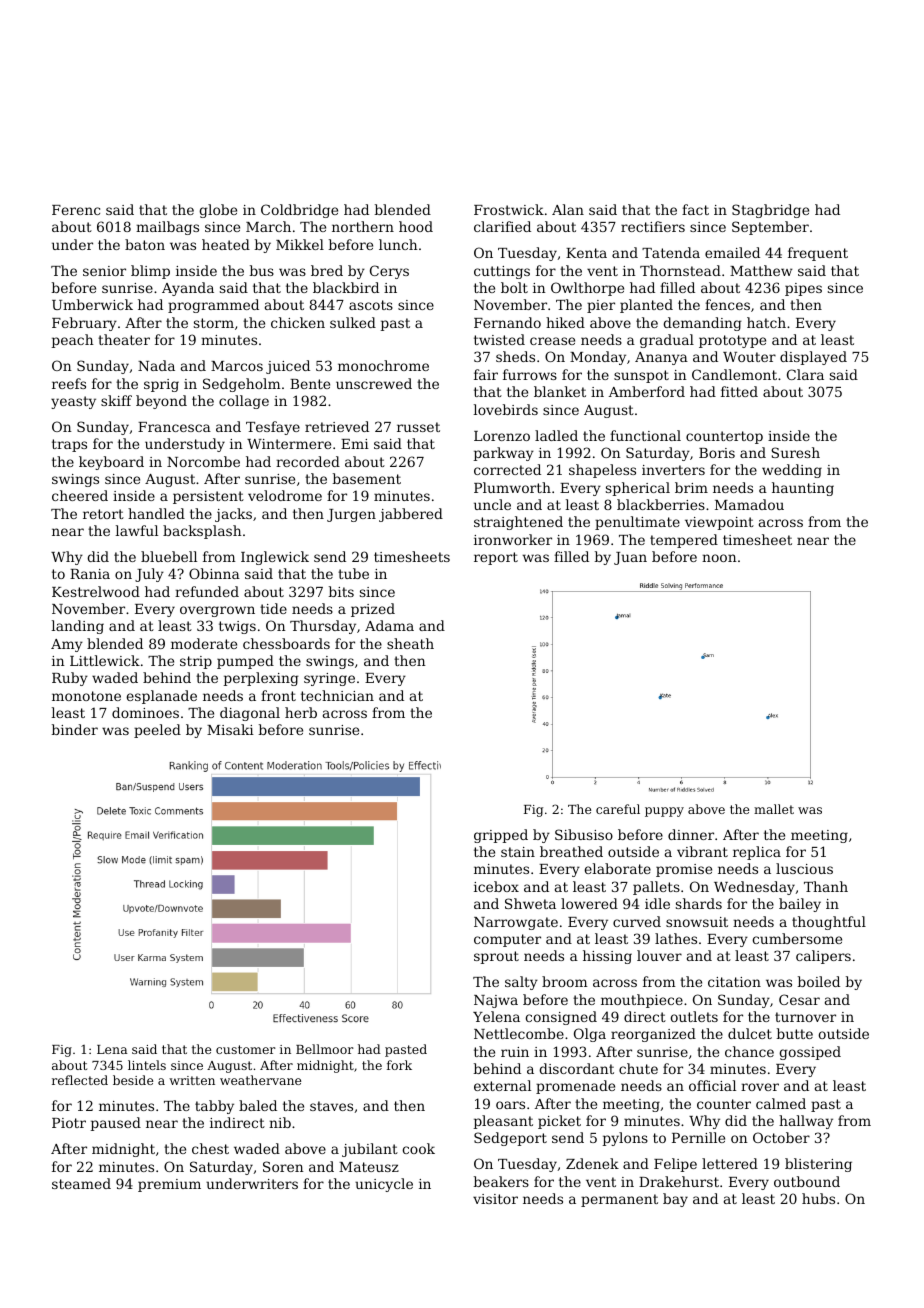 The width and height of the screenshot is (924, 1308). I want to click on landing, so click(78, 627).
